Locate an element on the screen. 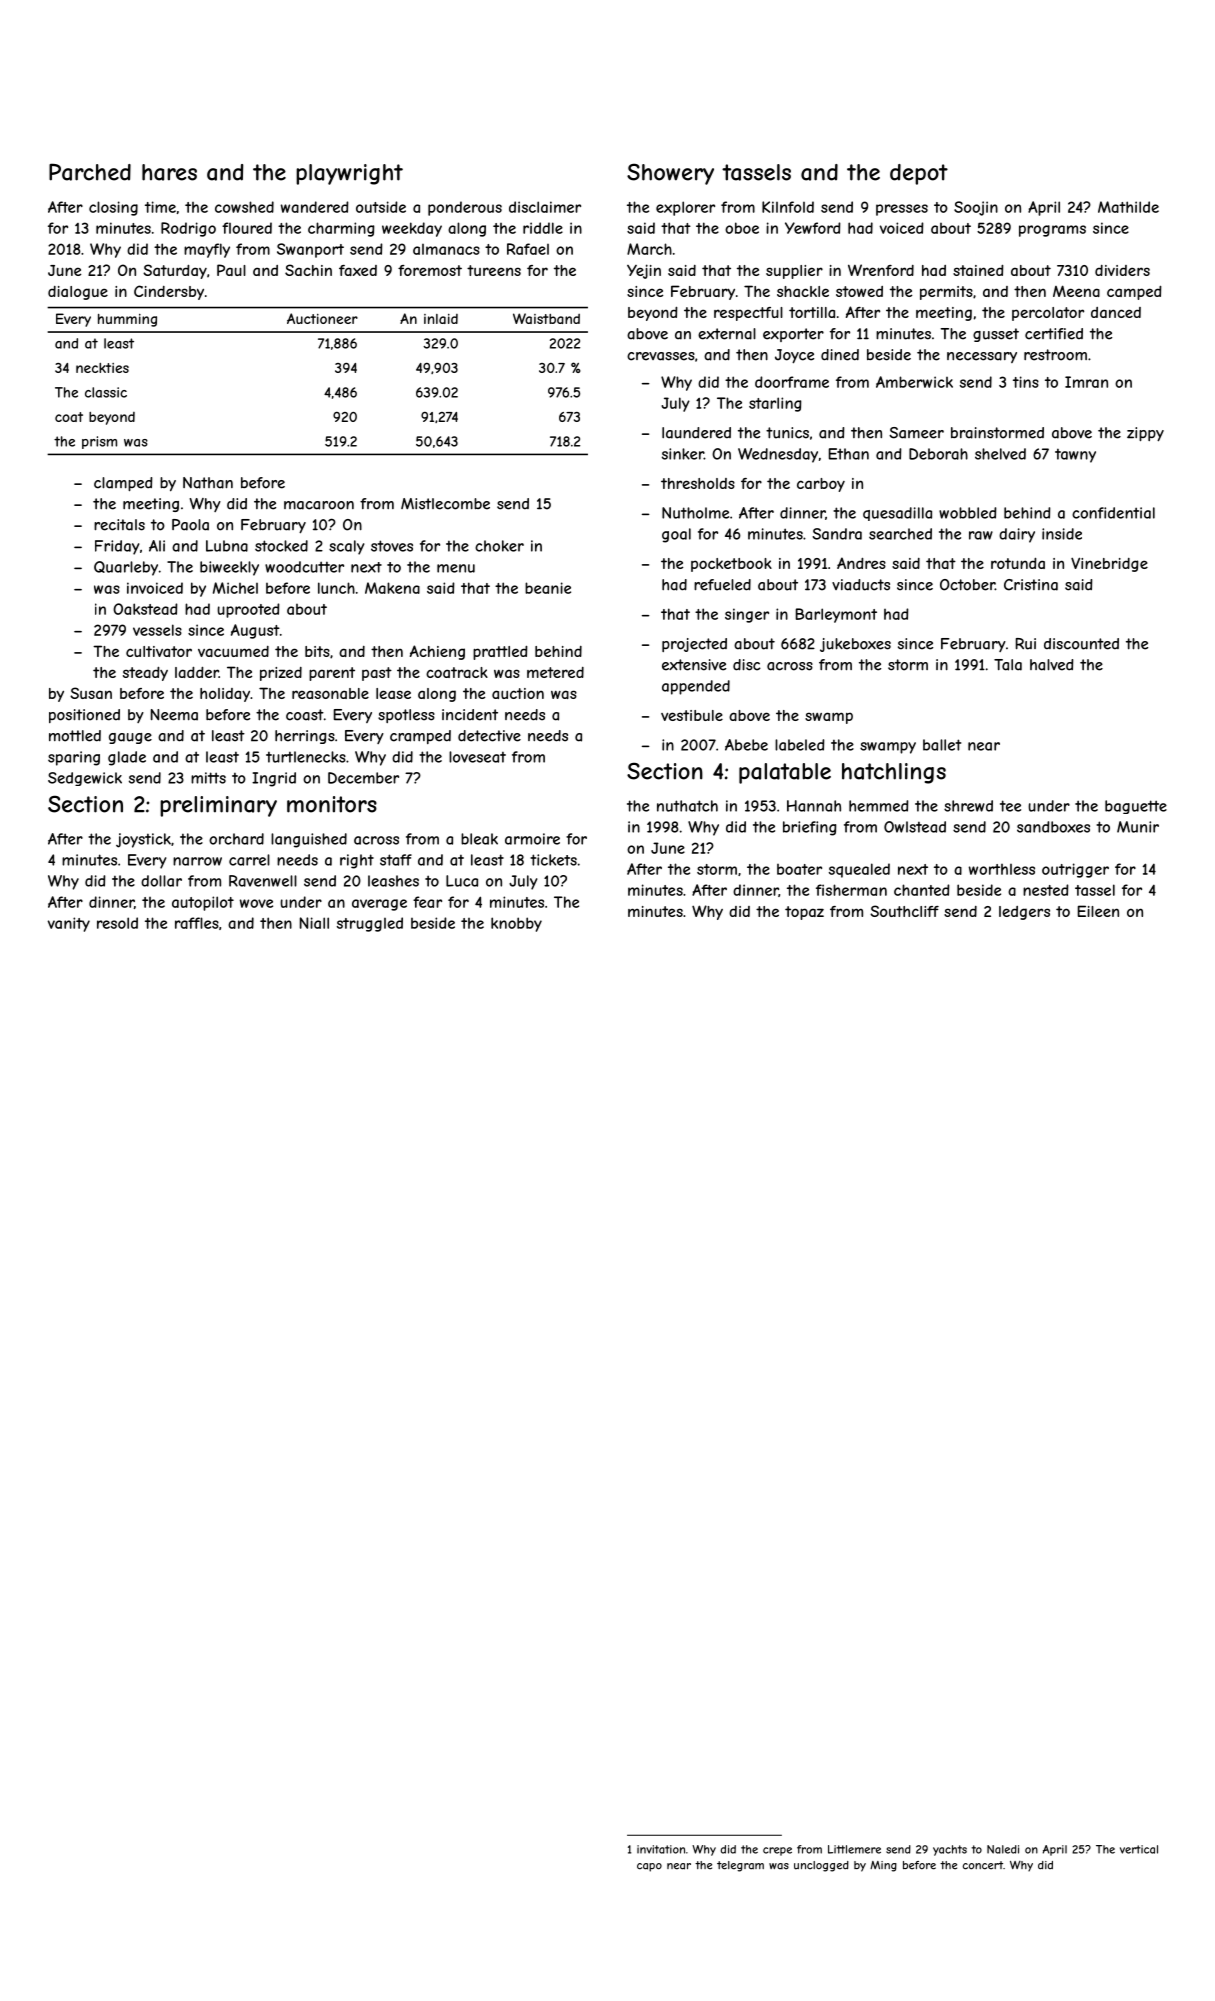 This screenshot has height=2001, width=1215. vertical is located at coordinates (1139, 1849).
